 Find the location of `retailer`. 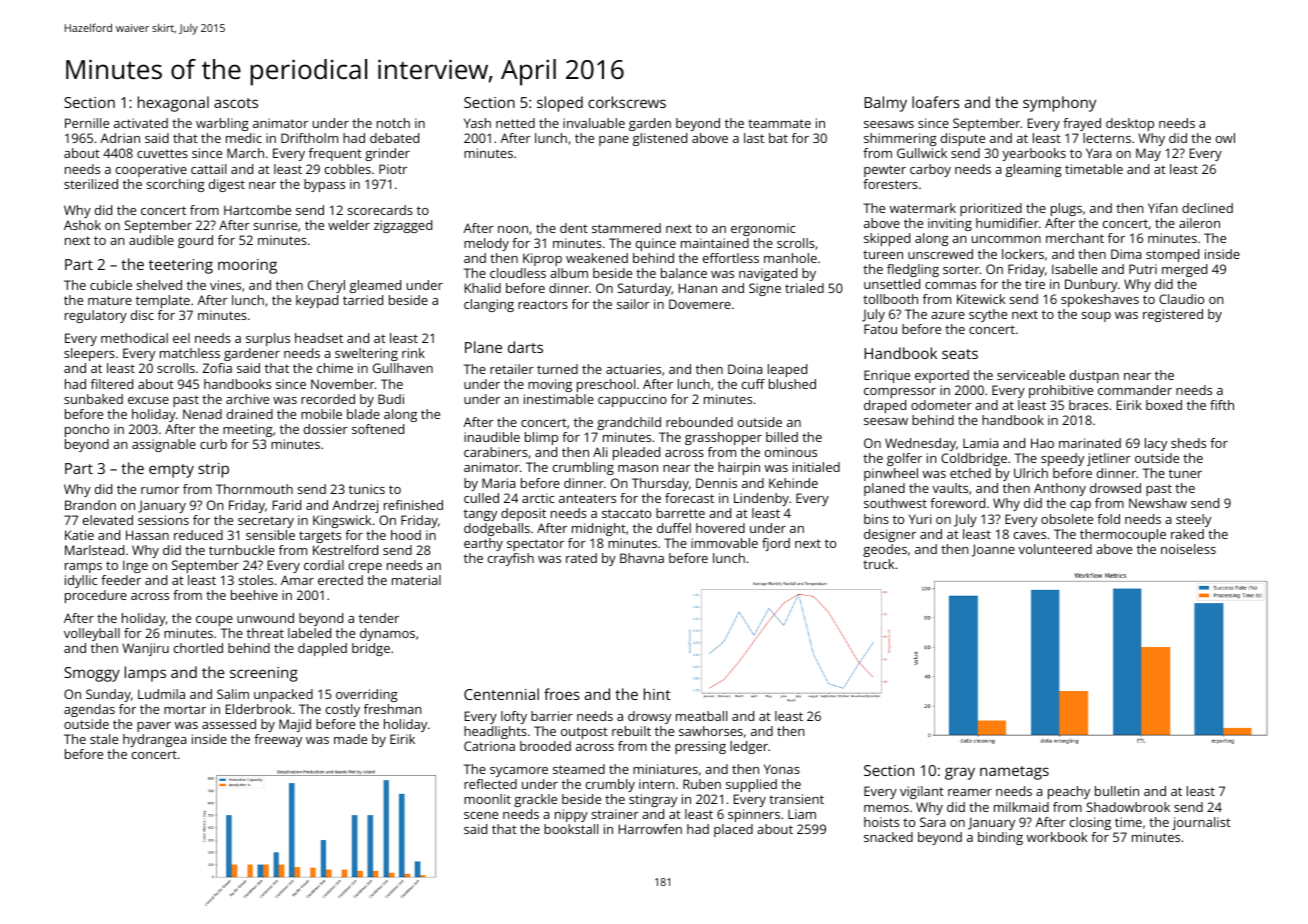

retailer is located at coordinates (512, 369).
